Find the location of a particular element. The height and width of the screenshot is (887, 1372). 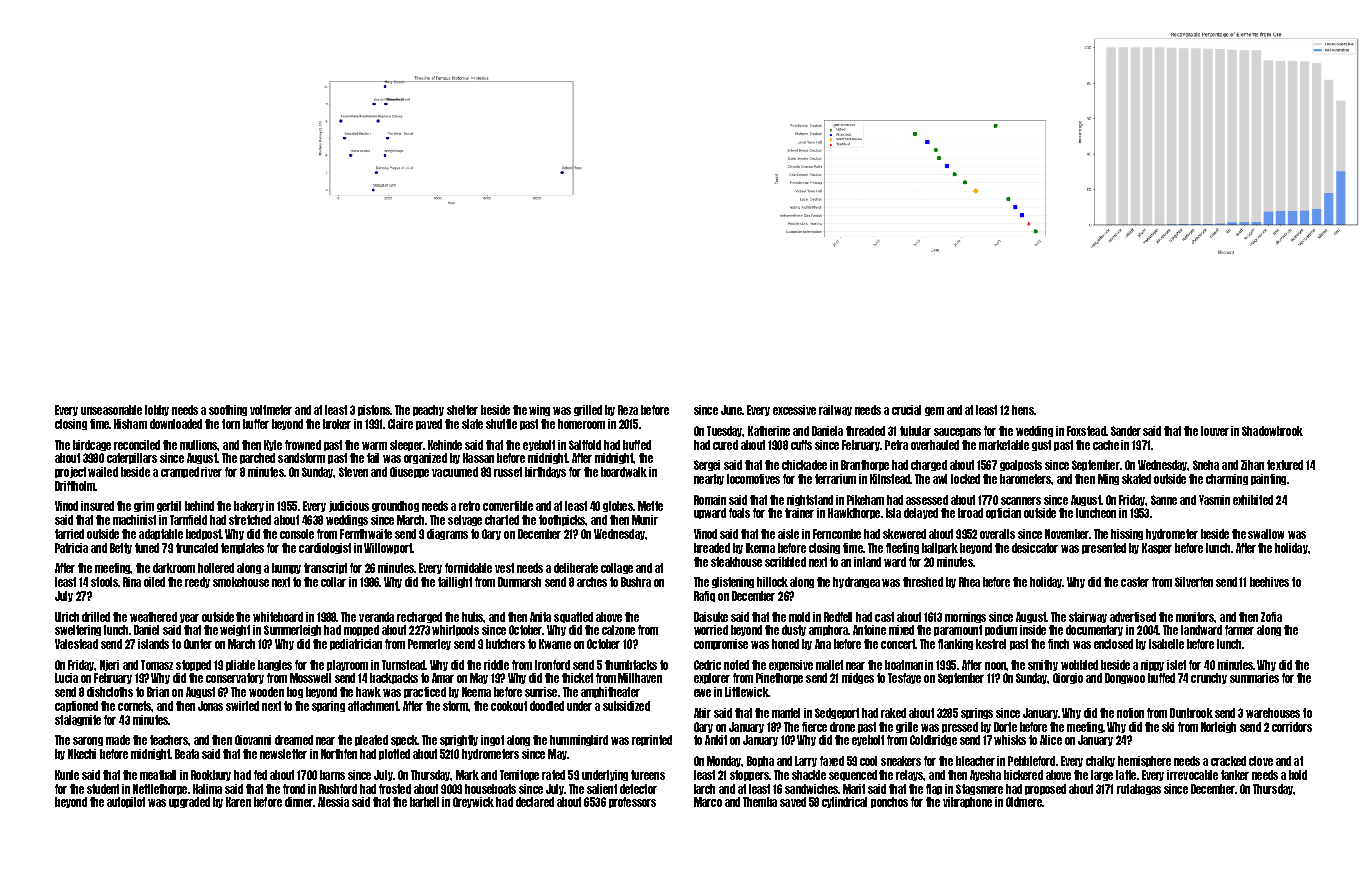

Pennerley is located at coordinates (429, 644).
